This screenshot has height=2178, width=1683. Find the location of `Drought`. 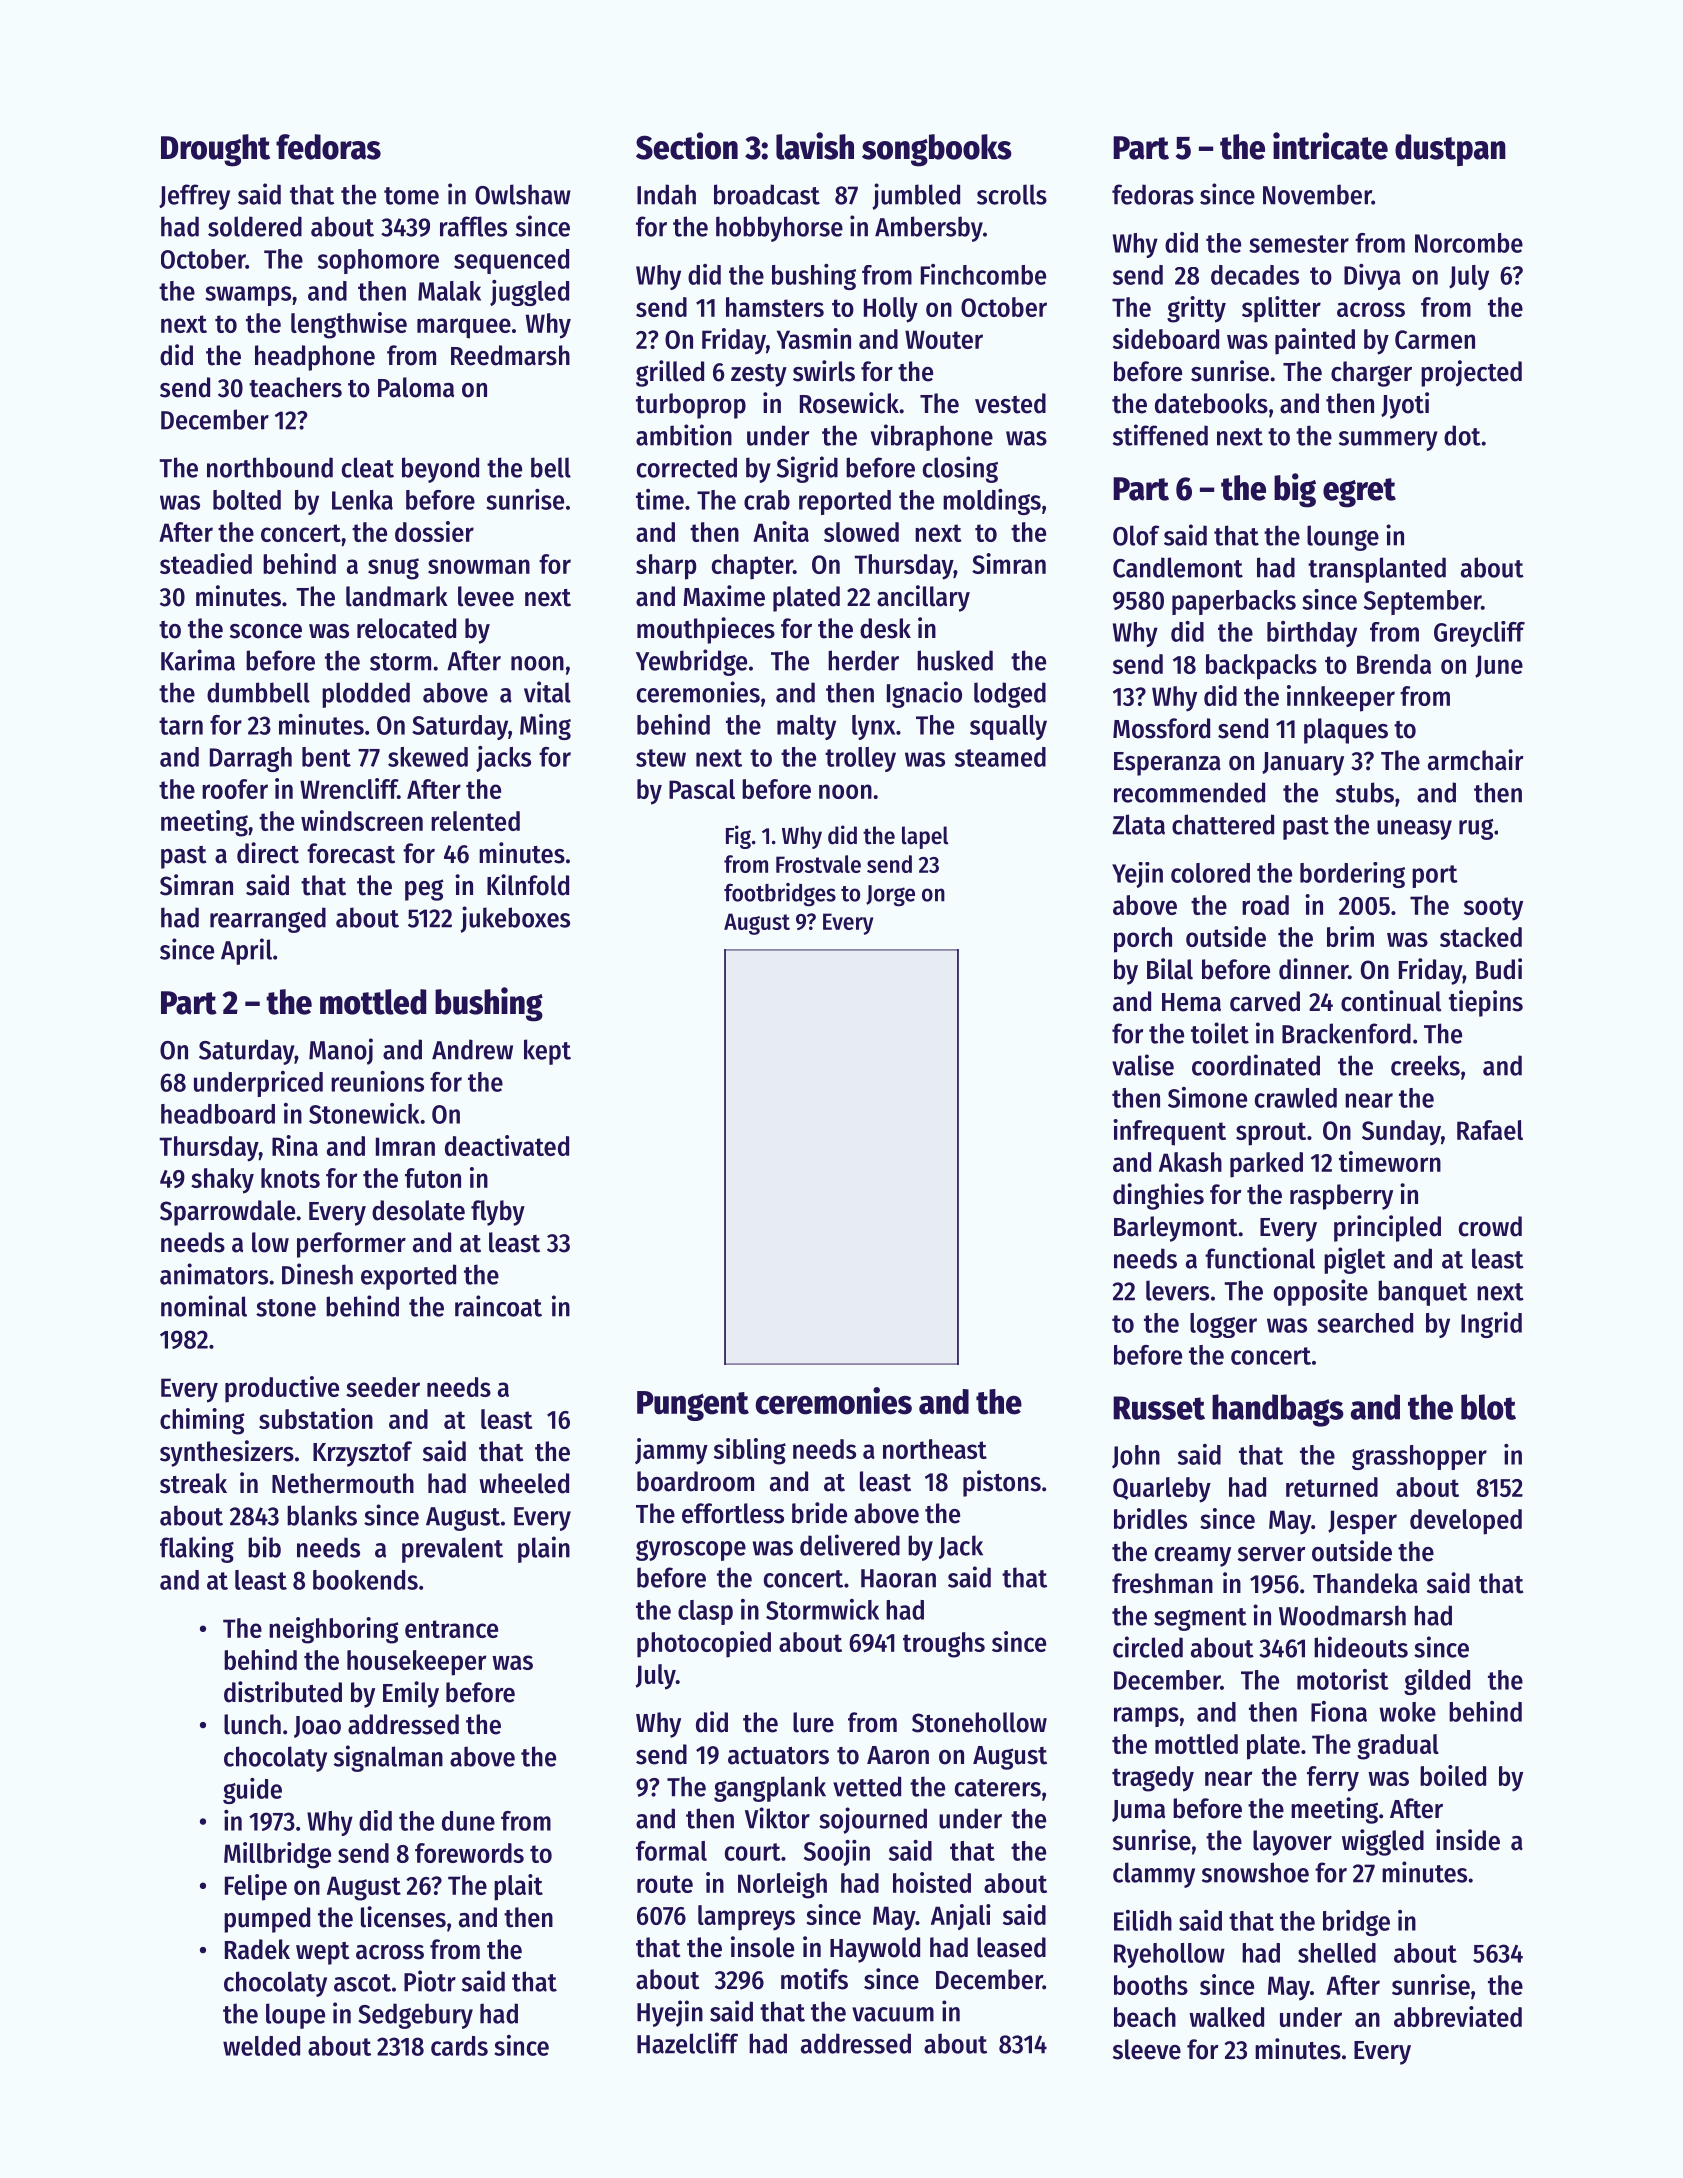

Drought is located at coordinates (215, 150).
